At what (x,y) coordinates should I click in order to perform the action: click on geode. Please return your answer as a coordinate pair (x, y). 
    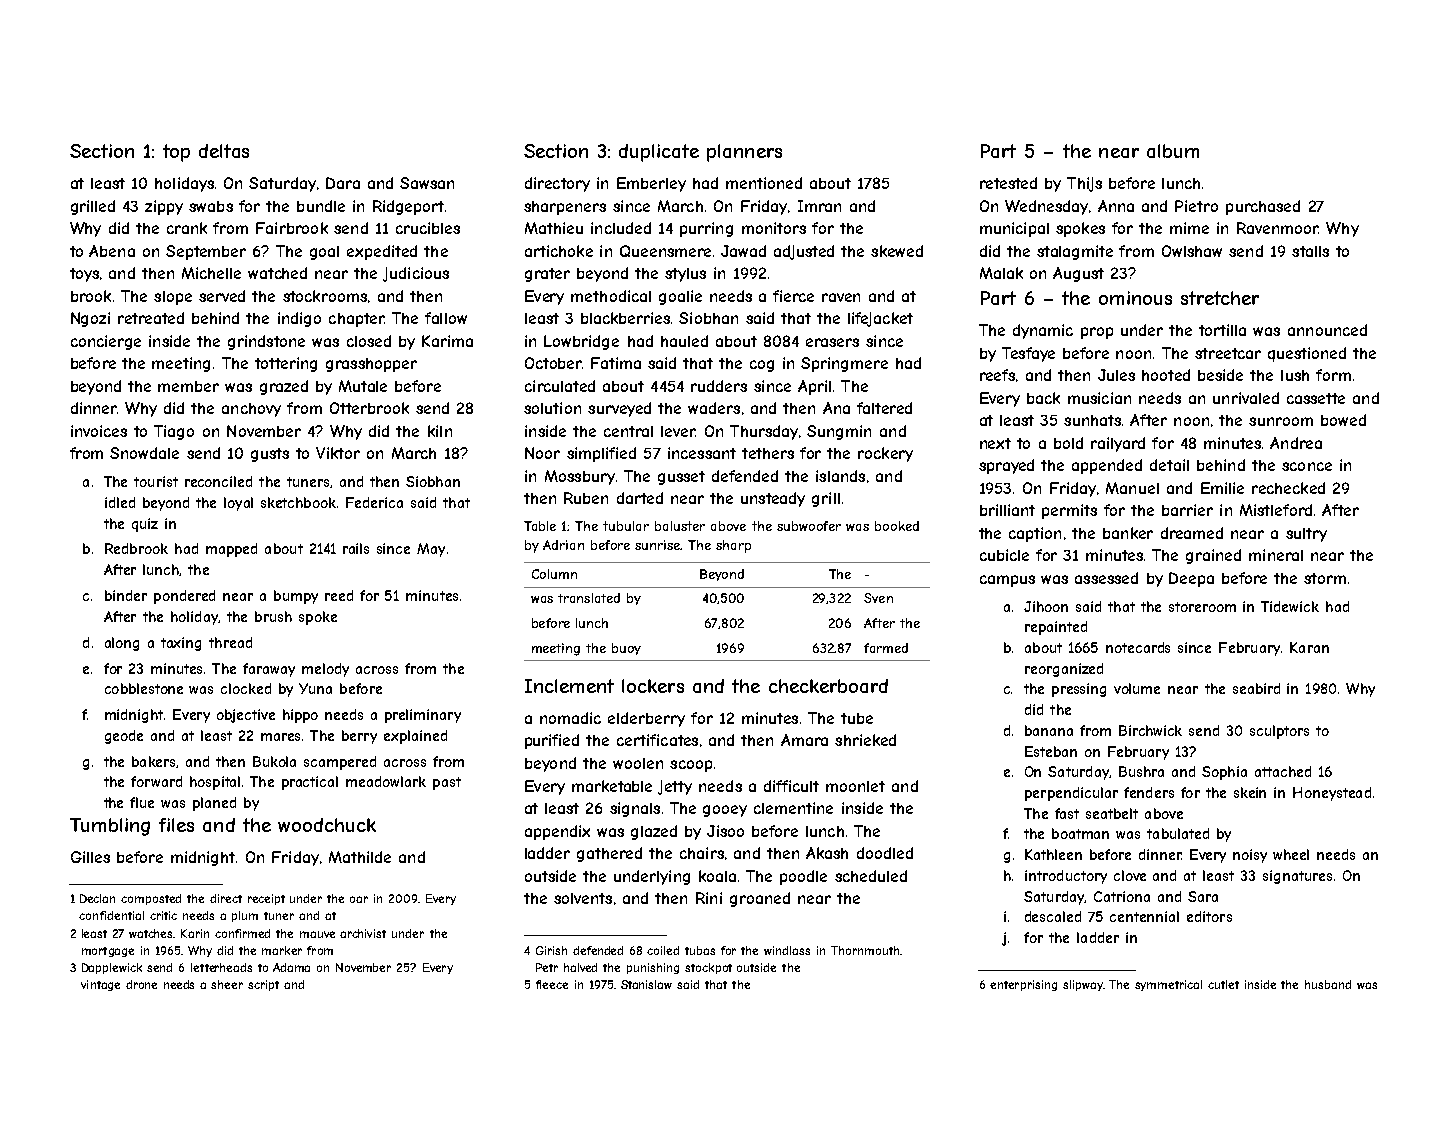
    Looking at the image, I should click on (124, 737).
